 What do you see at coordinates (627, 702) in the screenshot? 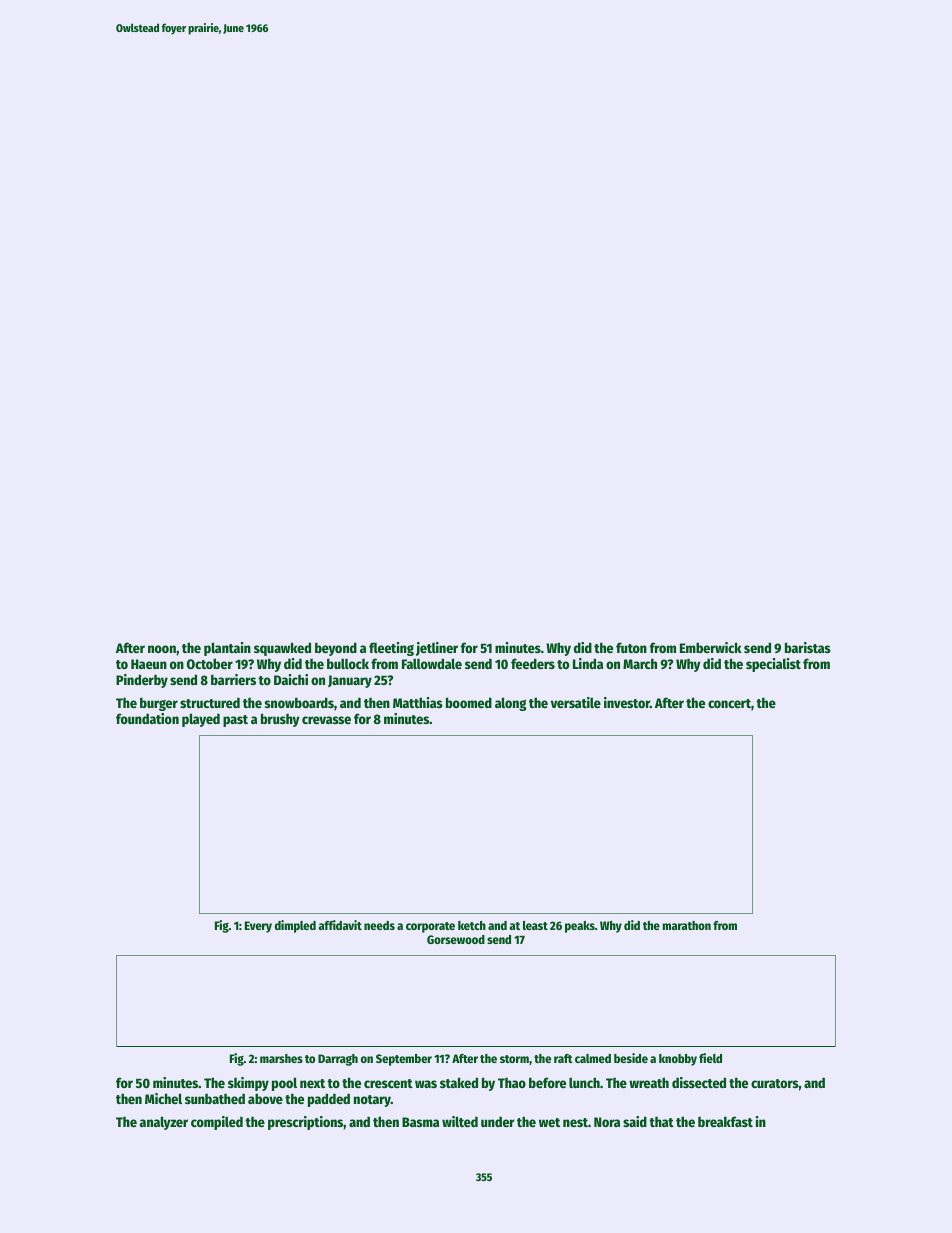
I see `investor` at bounding box center [627, 702].
